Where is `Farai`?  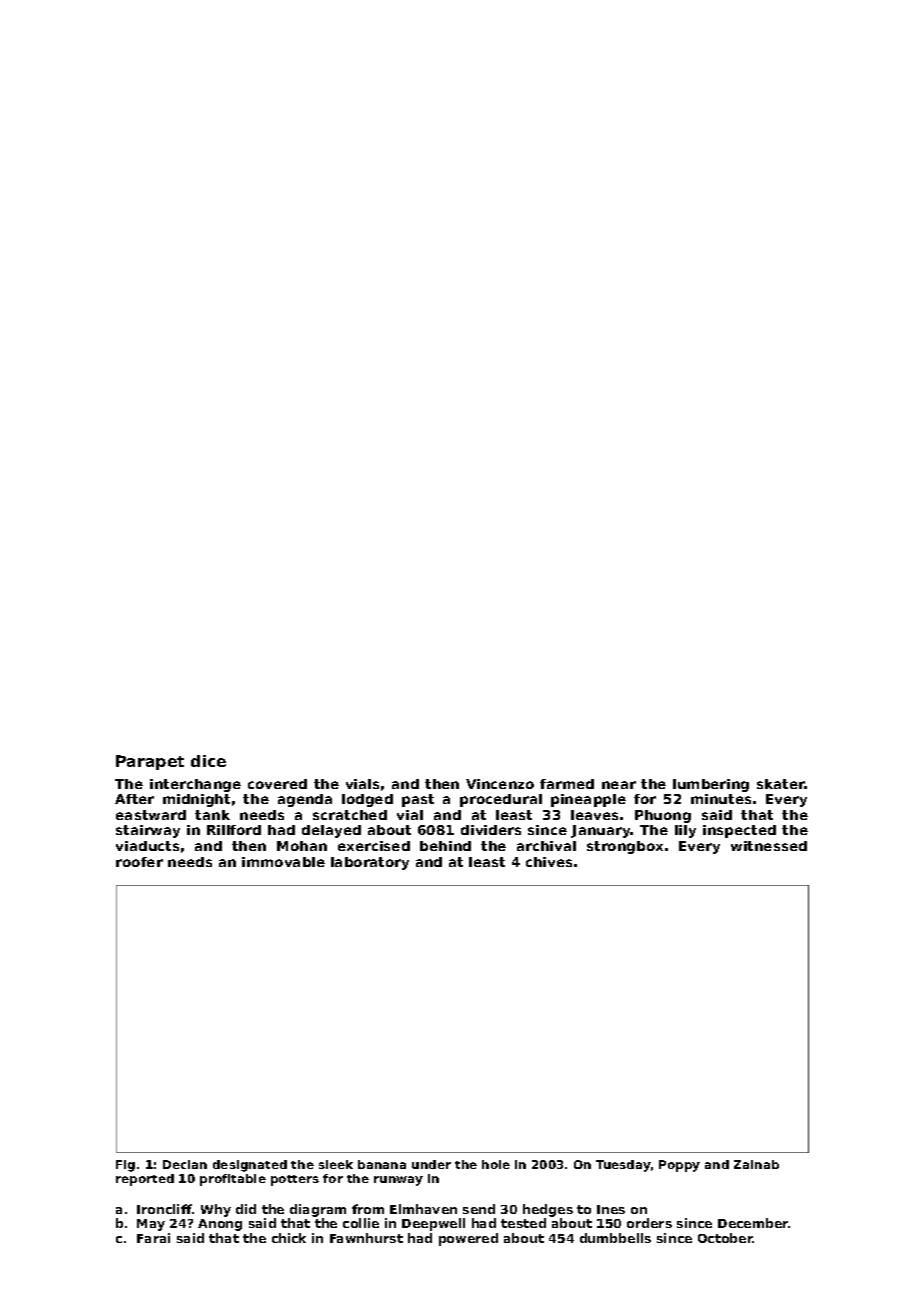 Farai is located at coordinates (153, 1238).
